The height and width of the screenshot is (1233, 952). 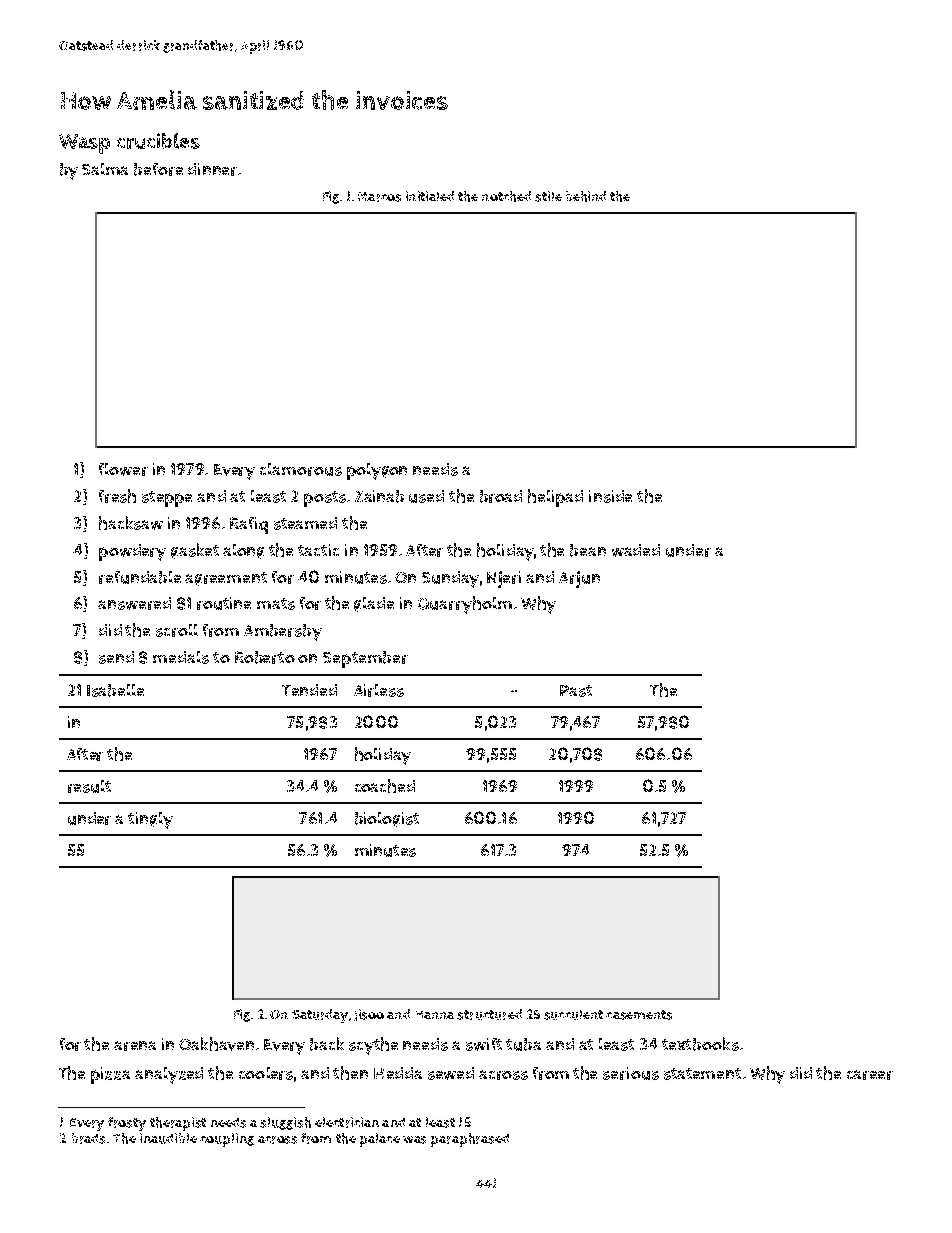 What do you see at coordinates (385, 786) in the screenshot?
I see `coached` at bounding box center [385, 786].
